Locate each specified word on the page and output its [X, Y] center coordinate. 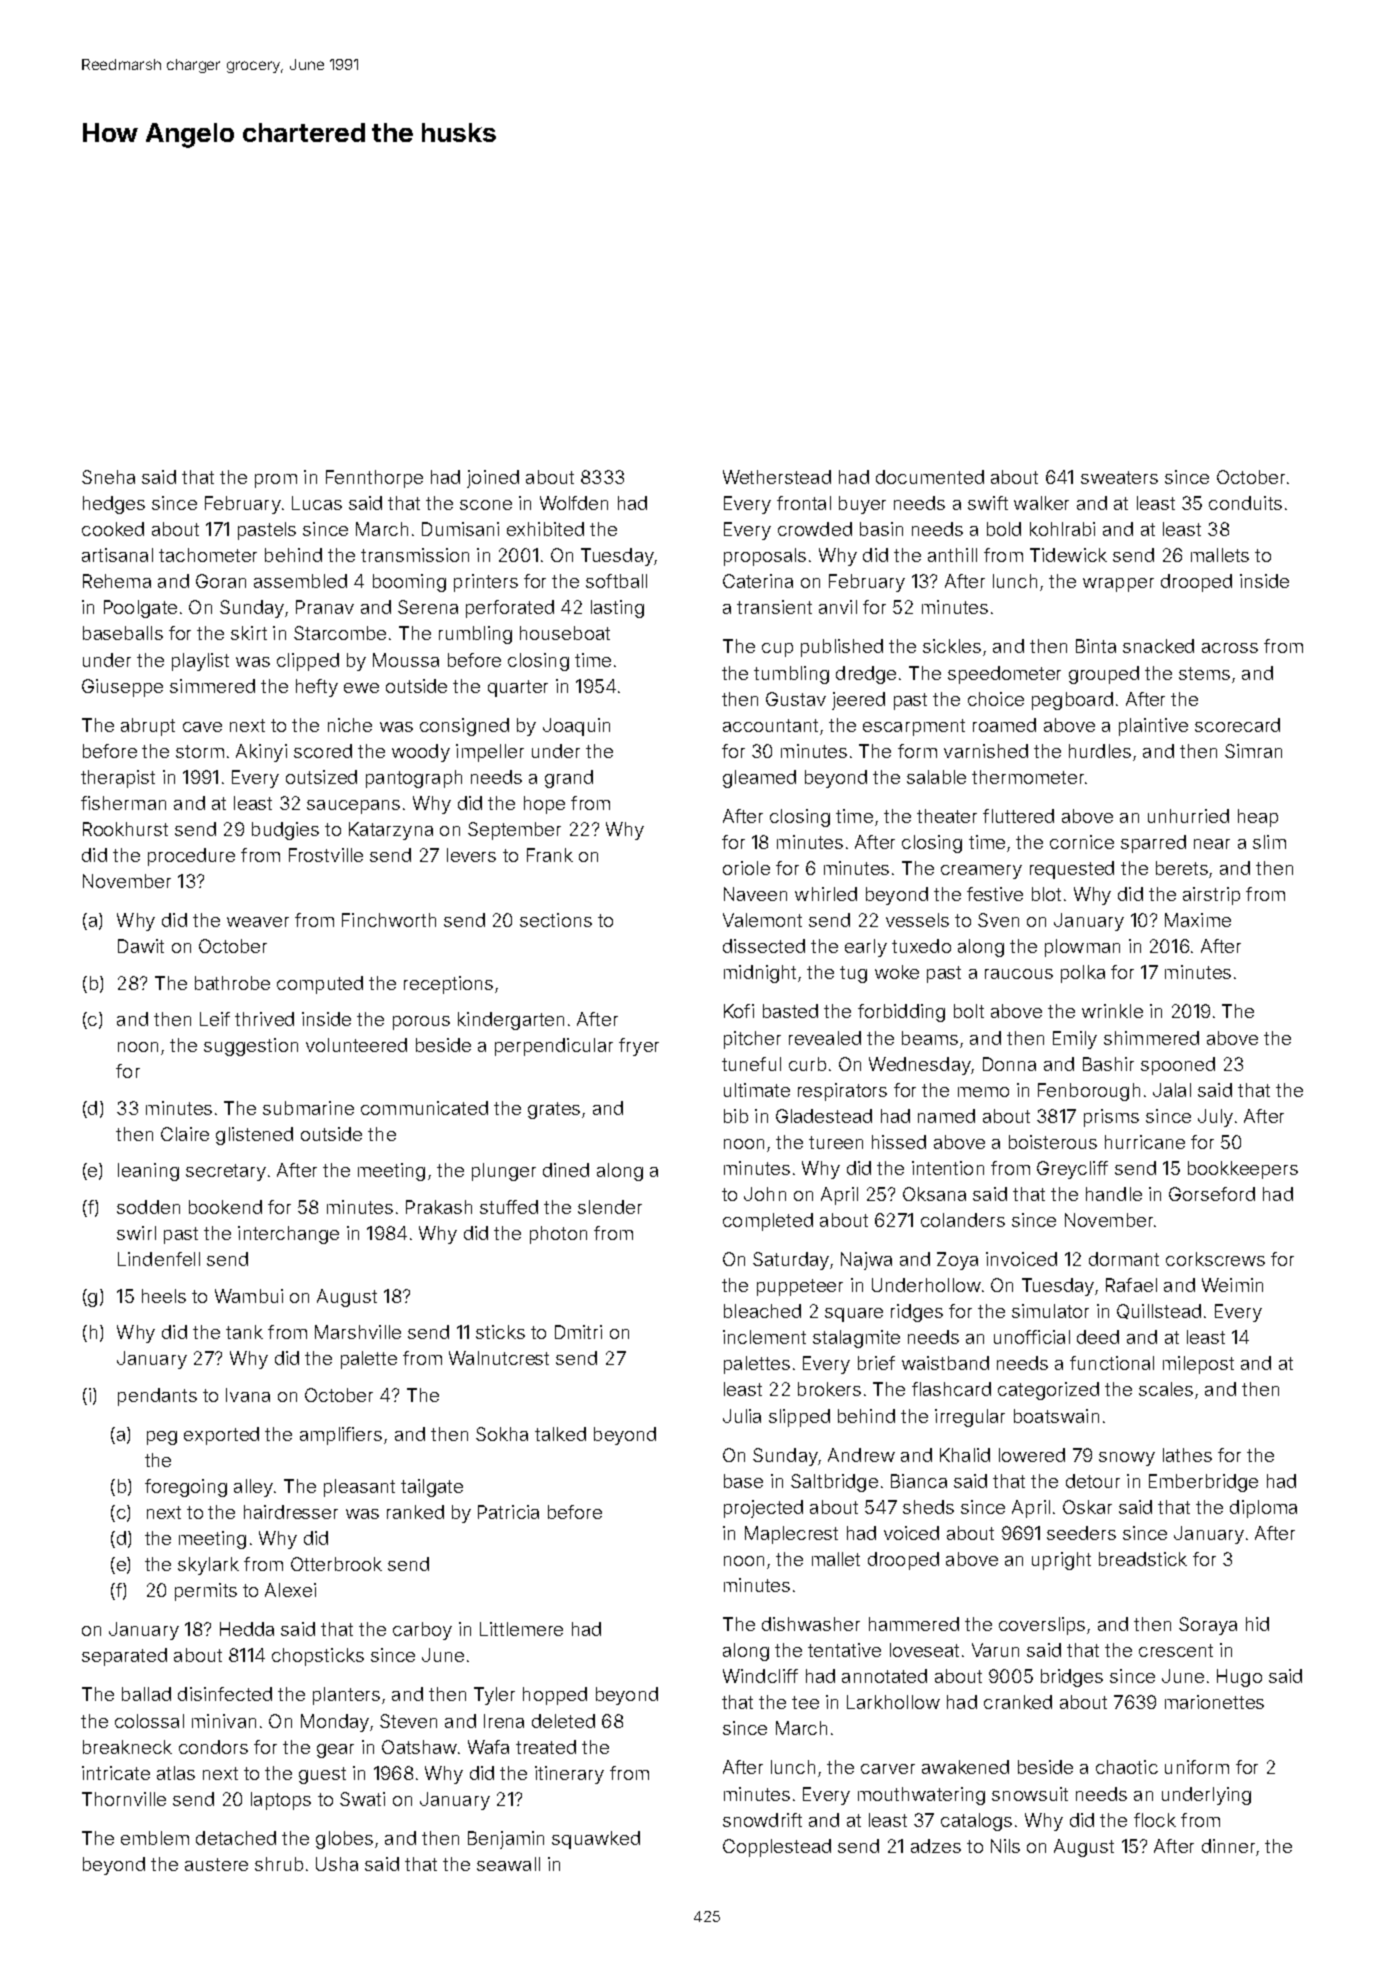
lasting [617, 609]
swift [988, 503]
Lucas [317, 503]
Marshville [358, 1332]
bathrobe [232, 983]
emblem [155, 1838]
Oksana [934, 1194]
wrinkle [1112, 1011]
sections [556, 920]
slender [610, 1207]
